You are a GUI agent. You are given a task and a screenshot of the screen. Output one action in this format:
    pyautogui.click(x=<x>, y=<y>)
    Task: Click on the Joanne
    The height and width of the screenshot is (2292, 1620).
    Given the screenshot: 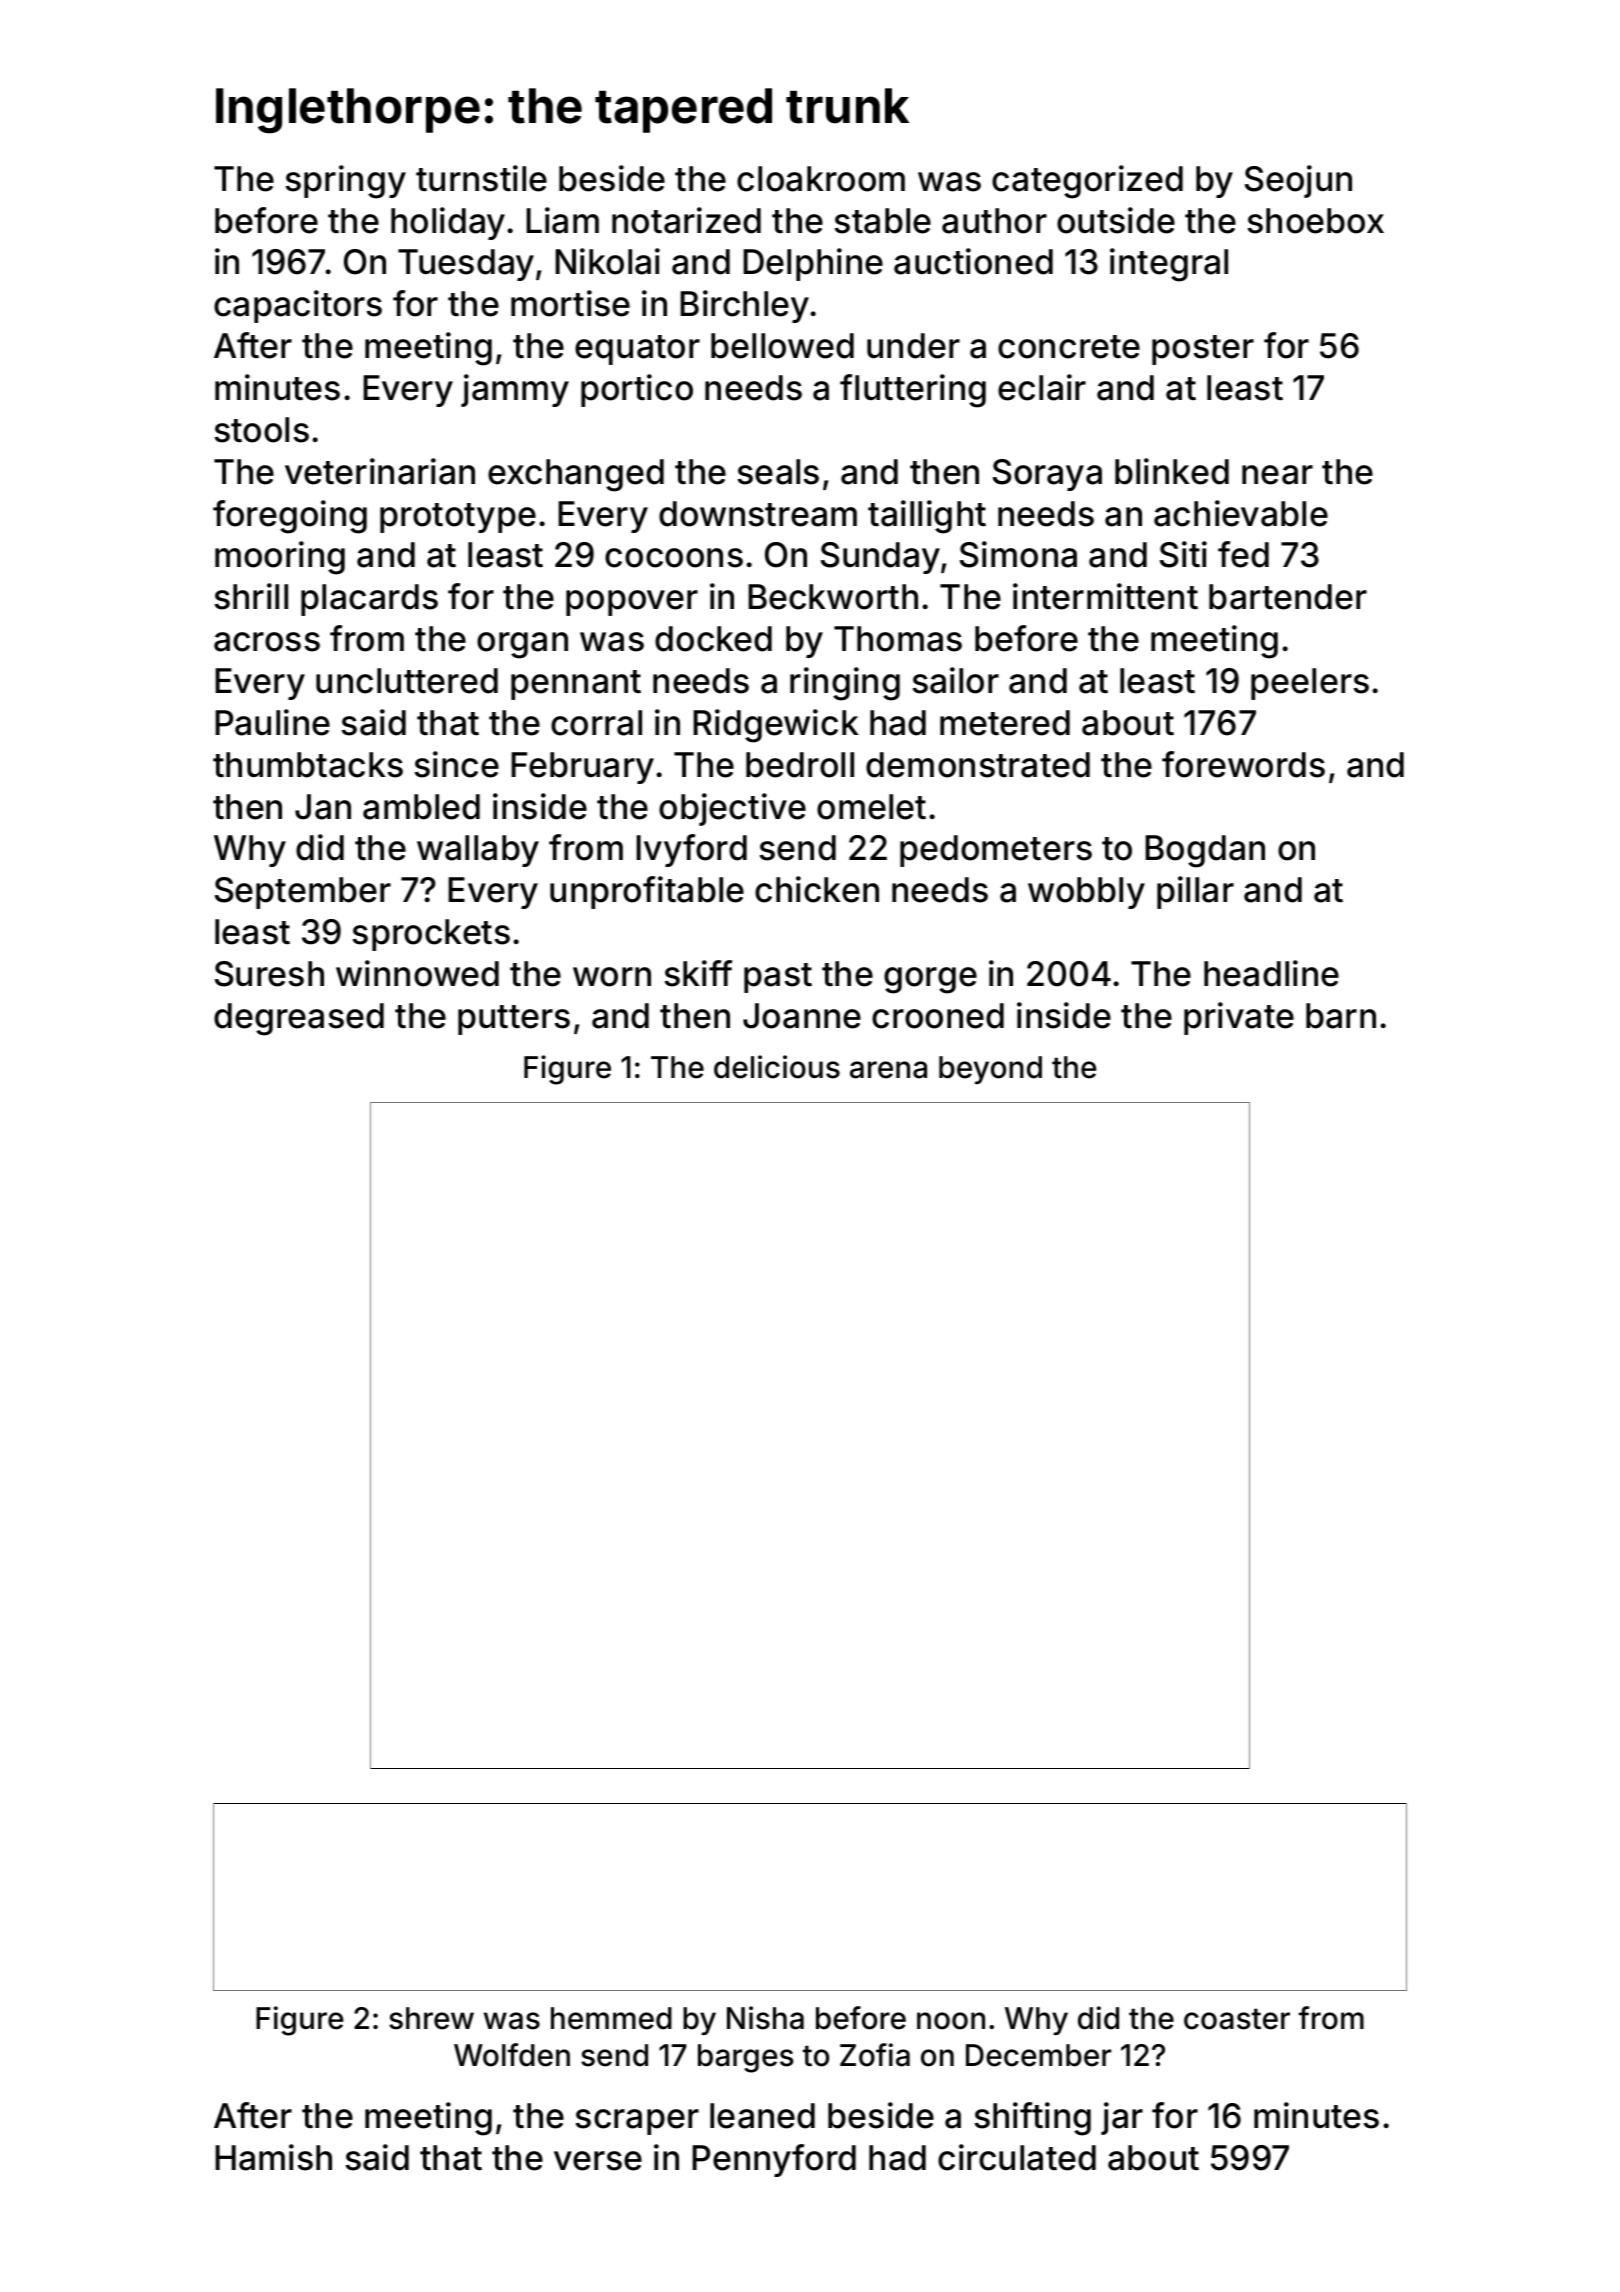 What is the action you would take?
    pyautogui.click(x=802, y=1016)
